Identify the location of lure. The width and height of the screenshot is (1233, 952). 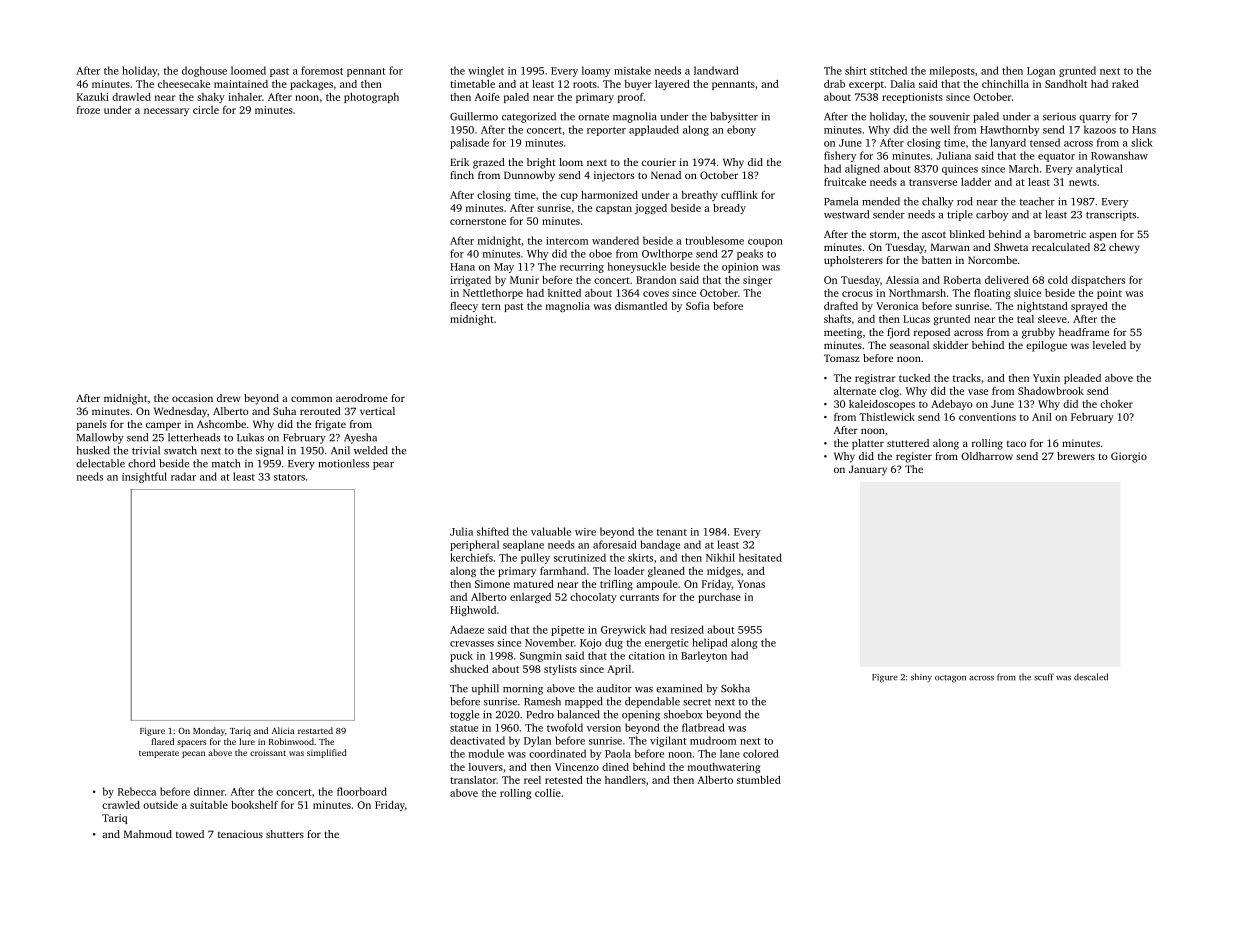
(247, 741).
